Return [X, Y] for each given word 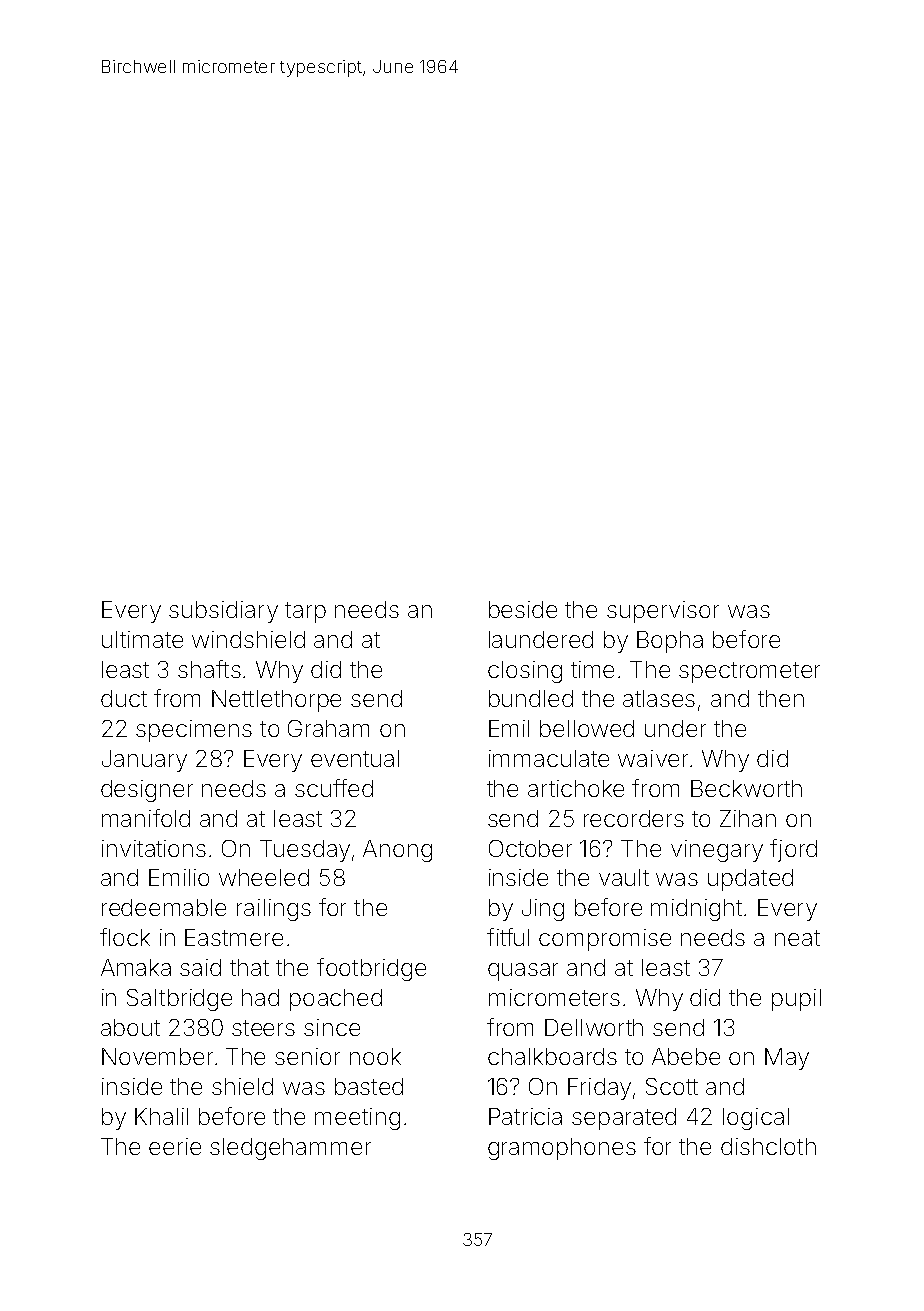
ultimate [142, 639]
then [781, 698]
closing [525, 672]
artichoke [576, 788]
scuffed [334, 788]
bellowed [587, 728]
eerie [175, 1146]
